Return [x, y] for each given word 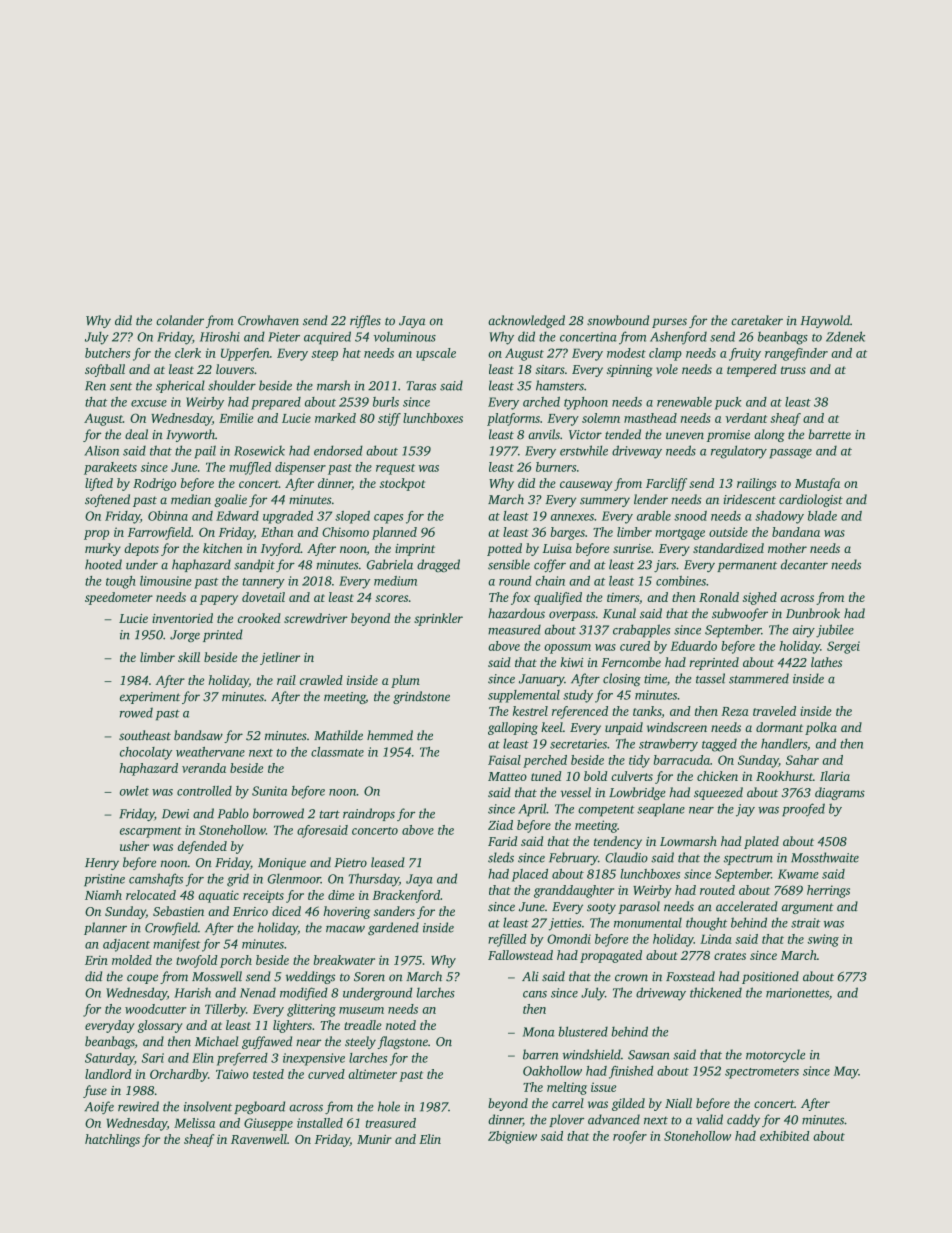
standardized [728, 548]
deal [136, 434]
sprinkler [438, 619]
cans [535, 994]
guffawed [267, 1042]
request [395, 469]
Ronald [719, 597]
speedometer [119, 598]
